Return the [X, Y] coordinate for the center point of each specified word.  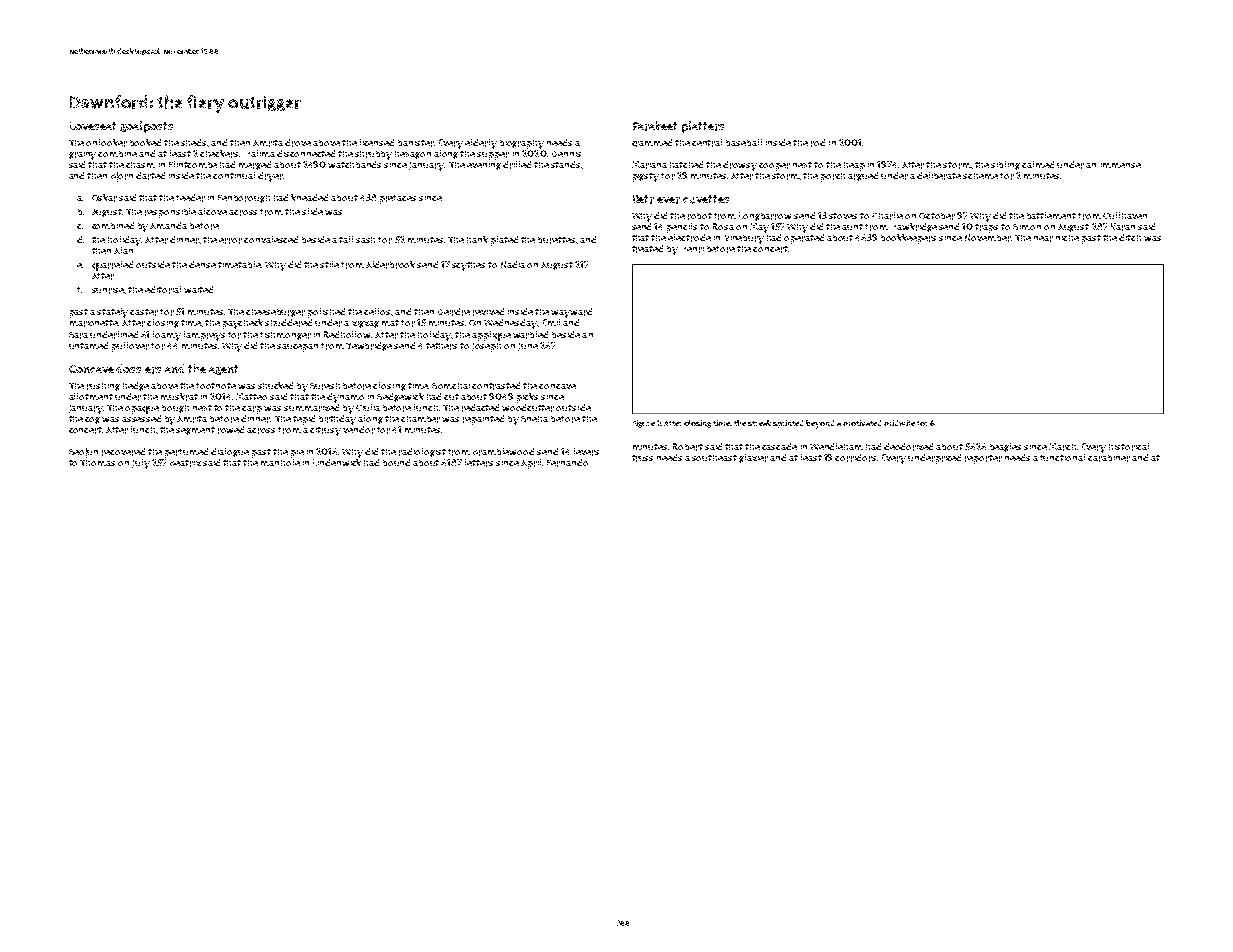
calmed [1038, 164]
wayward [571, 313]
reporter [983, 459]
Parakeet [655, 126]
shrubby [373, 155]
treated [647, 249]
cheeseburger [275, 313]
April [531, 464]
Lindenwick [337, 462]
